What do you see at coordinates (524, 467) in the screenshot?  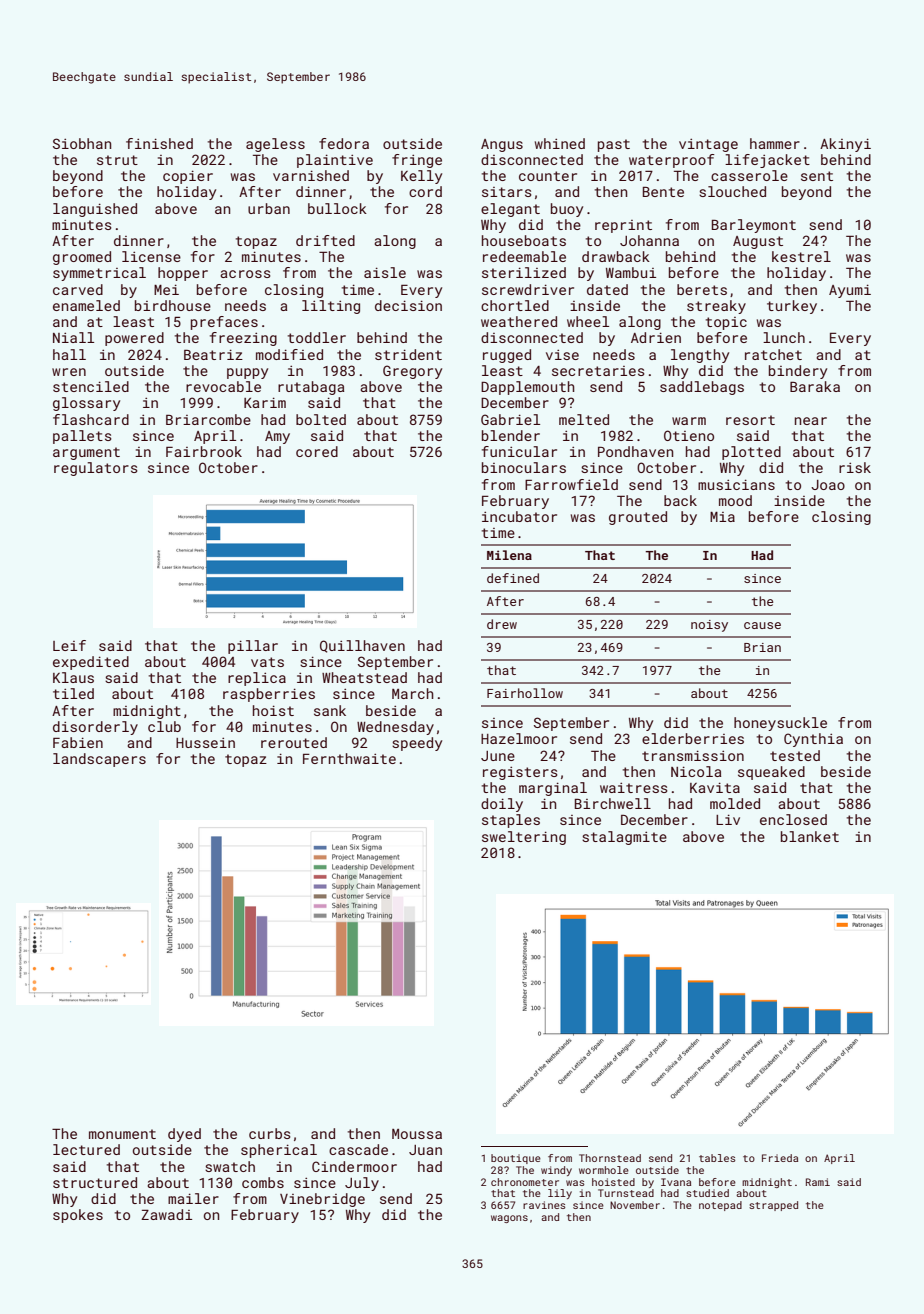 I see `binoculars` at bounding box center [524, 467].
